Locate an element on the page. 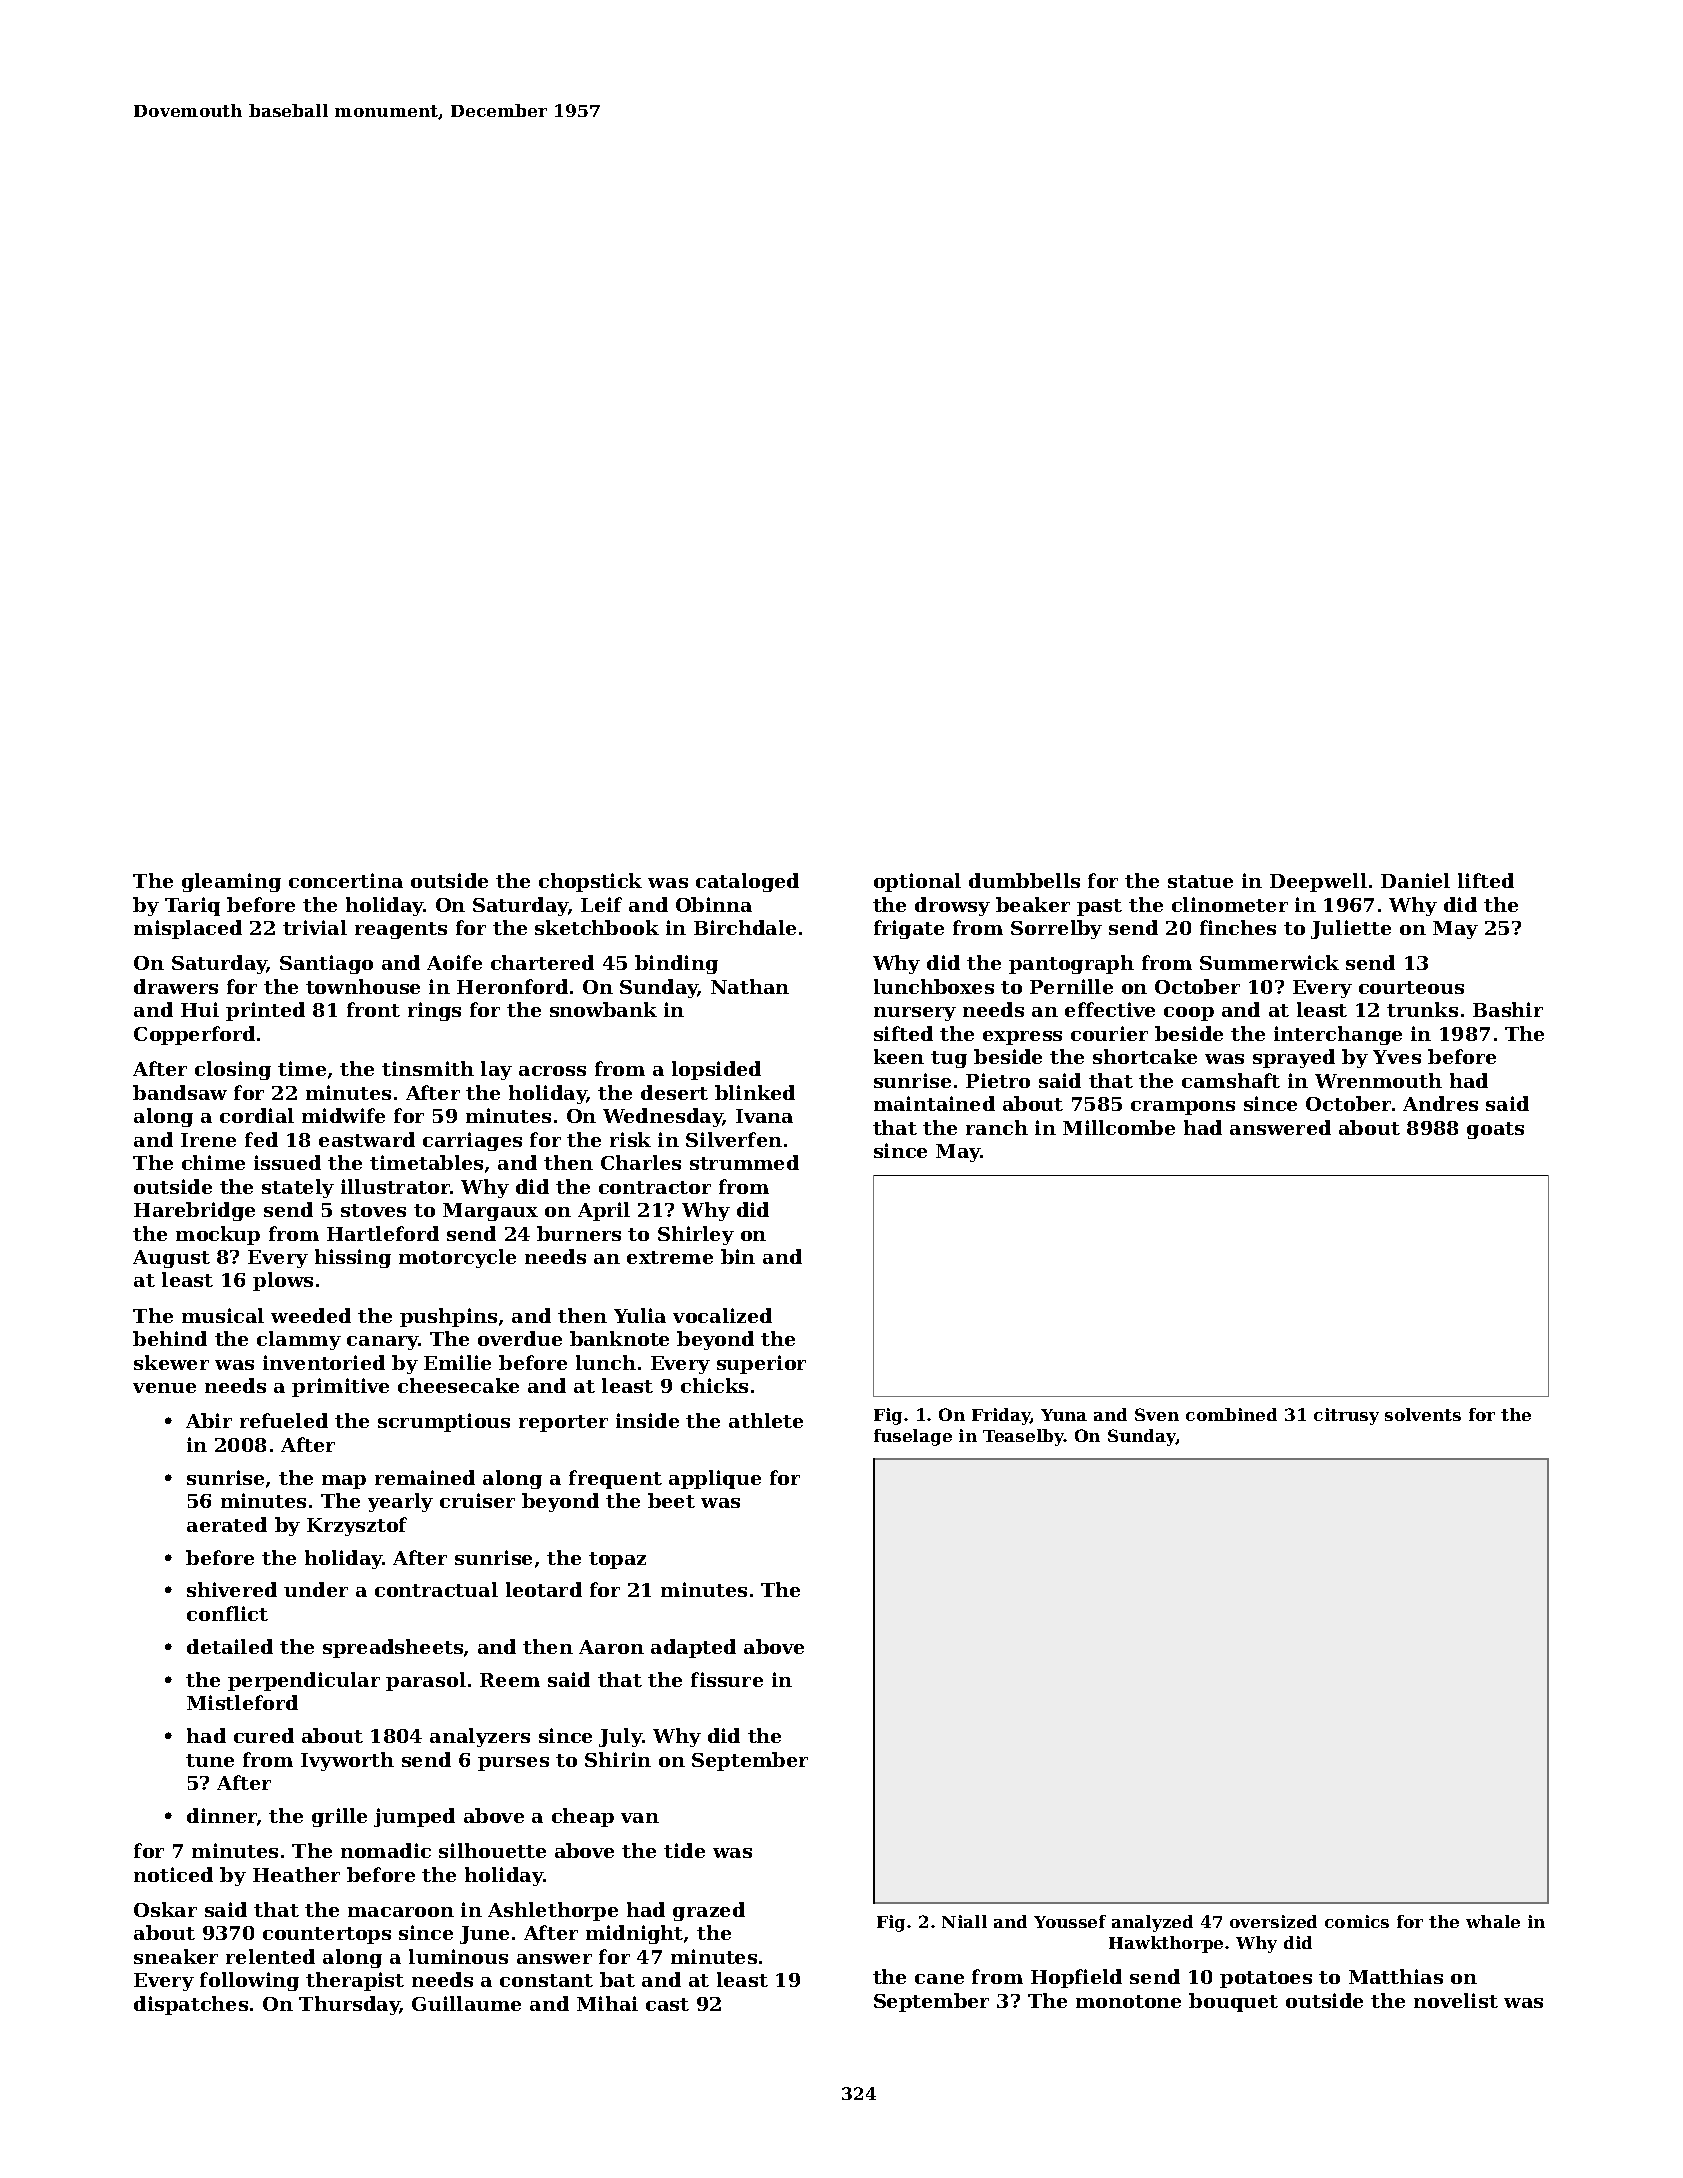  goats is located at coordinates (1495, 1130).
